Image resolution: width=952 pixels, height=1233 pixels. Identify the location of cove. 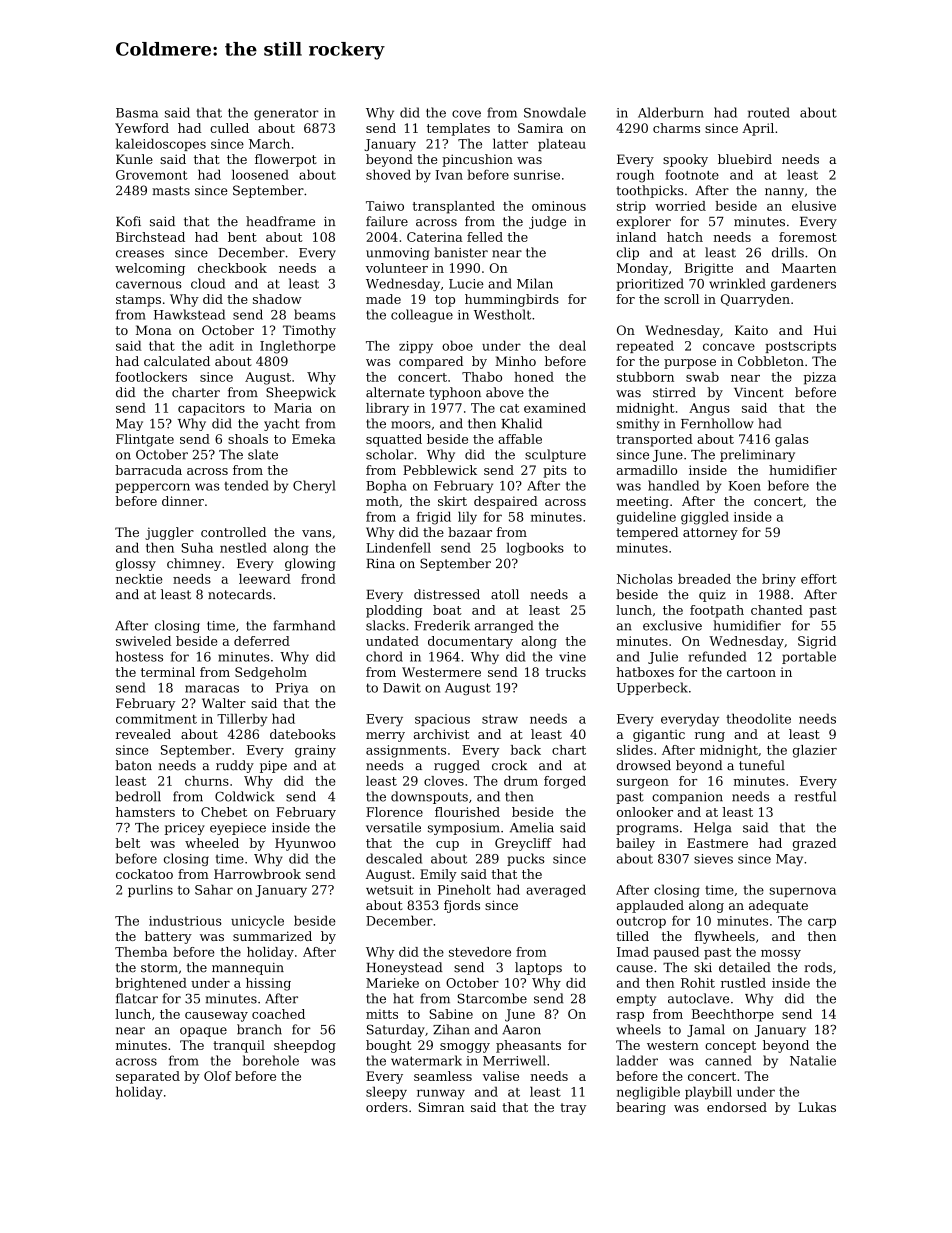
(466, 114).
